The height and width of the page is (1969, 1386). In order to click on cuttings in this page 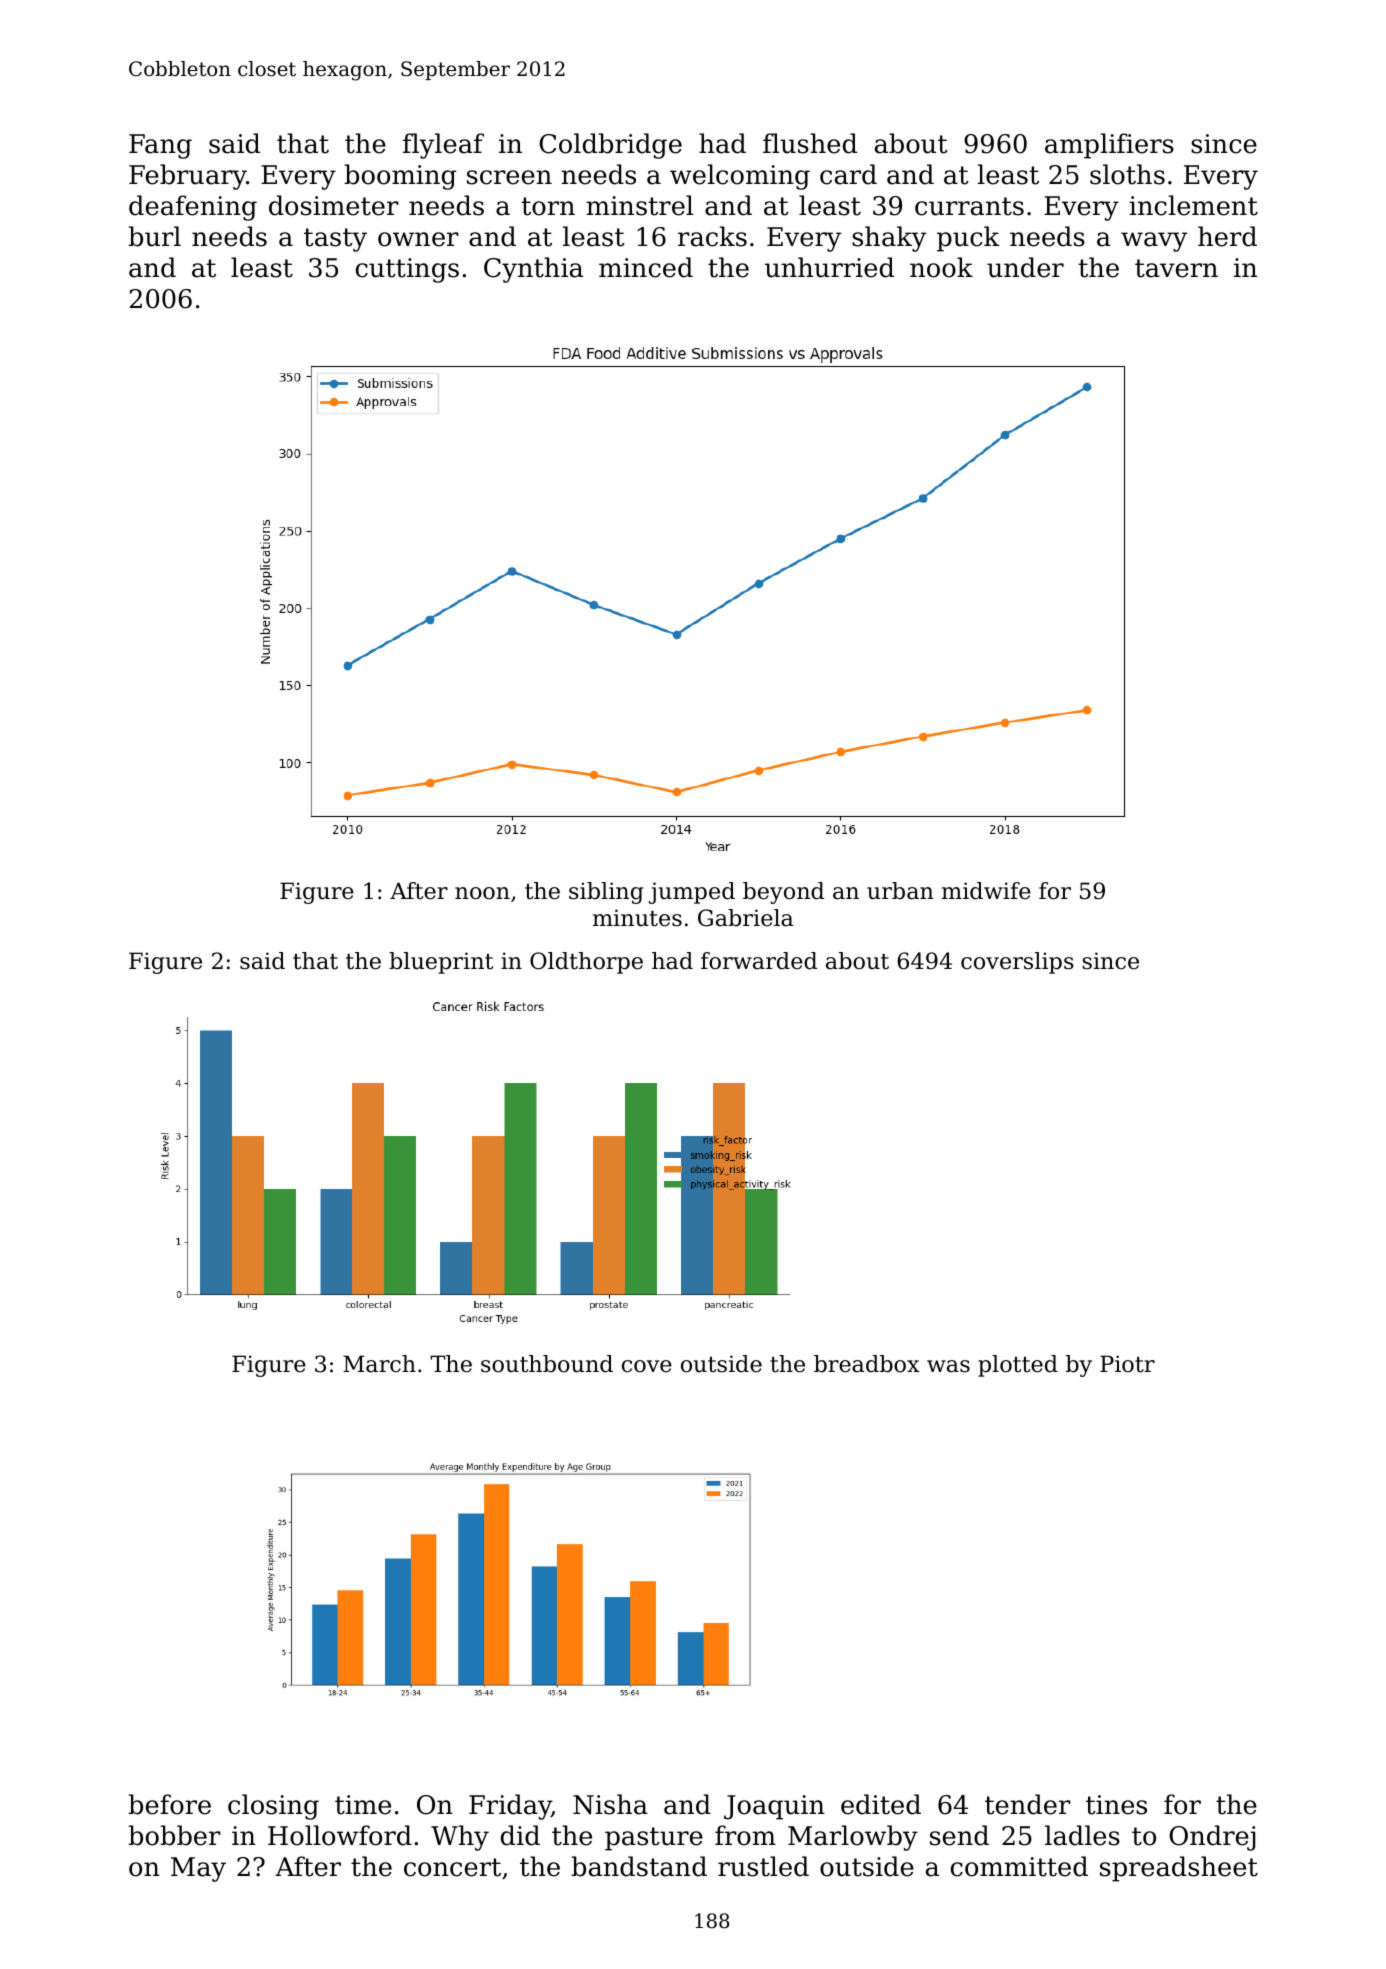, I will do `click(407, 270)`.
